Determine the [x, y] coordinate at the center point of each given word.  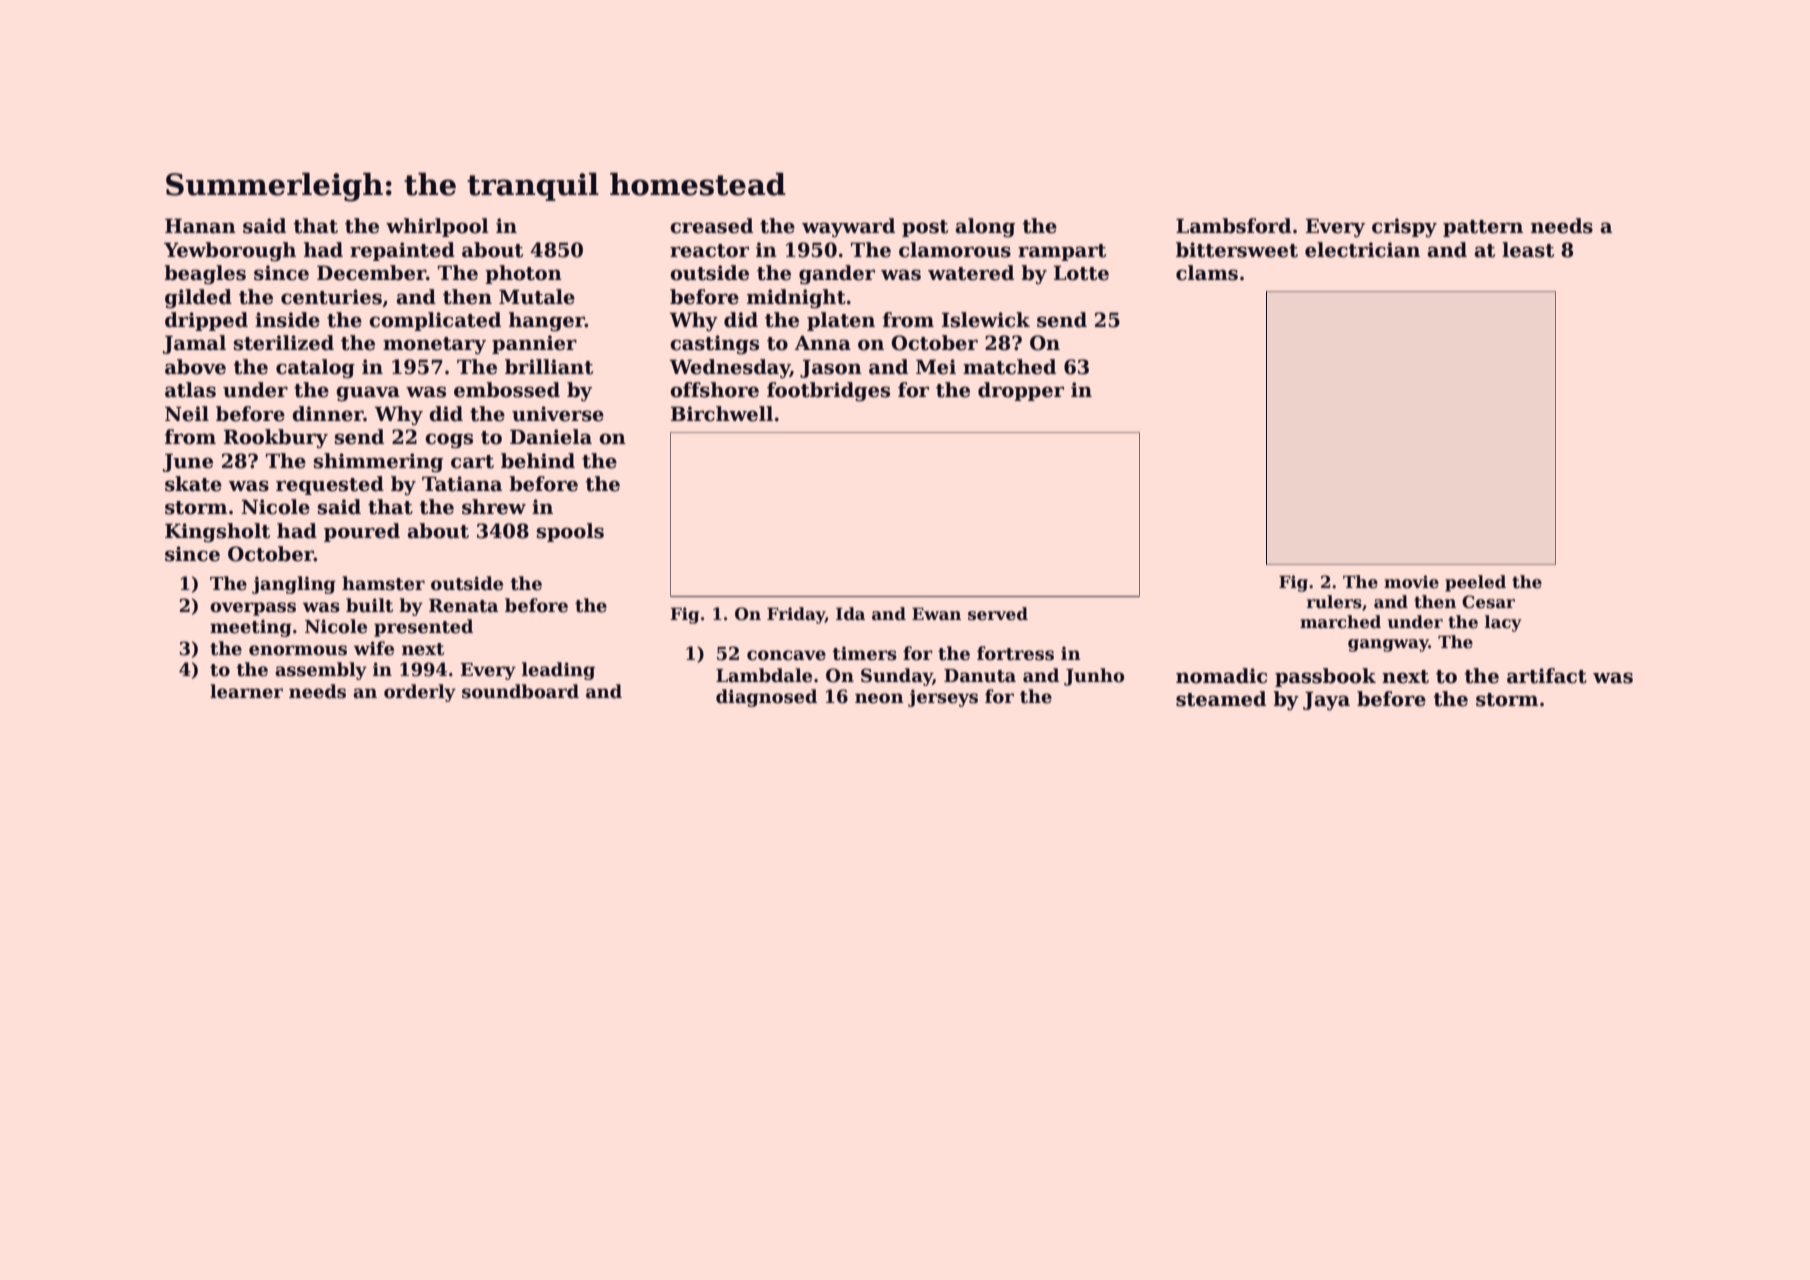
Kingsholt [217, 532]
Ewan [936, 613]
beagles [205, 274]
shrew [494, 507]
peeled [1475, 583]
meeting [251, 628]
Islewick [986, 320]
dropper [1021, 391]
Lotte [1081, 273]
